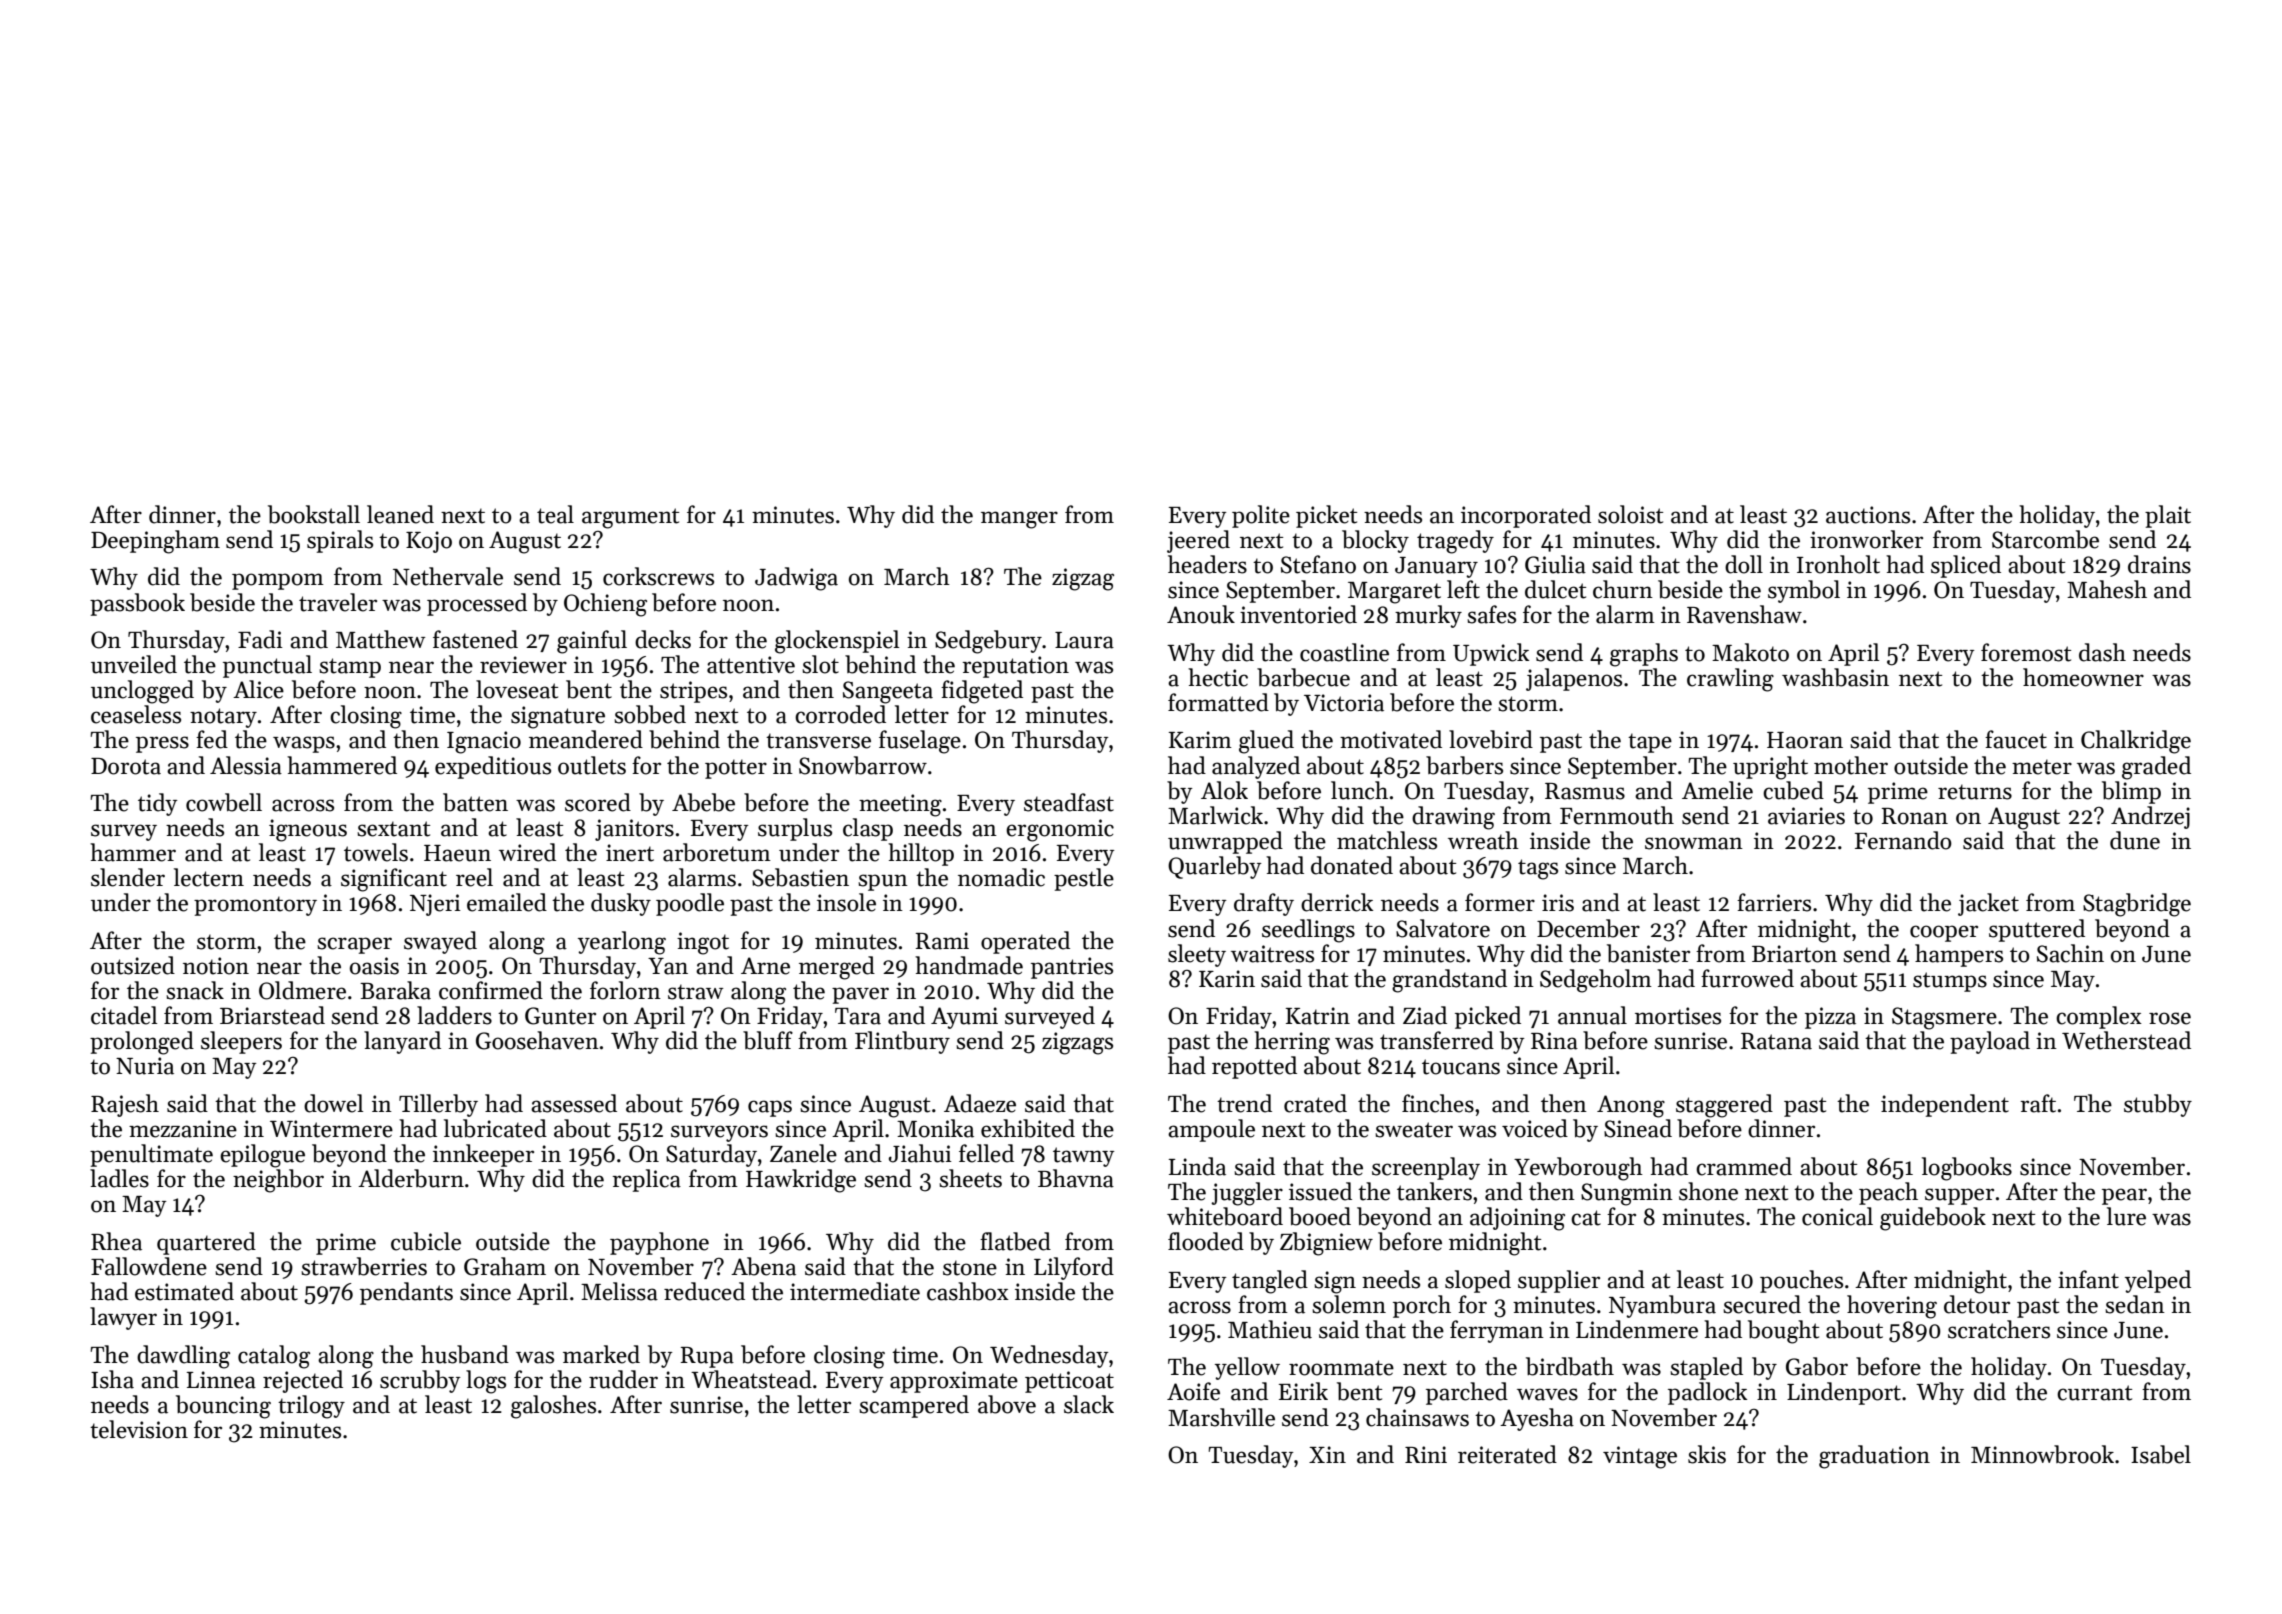  I want to click on polite, so click(1261, 516).
